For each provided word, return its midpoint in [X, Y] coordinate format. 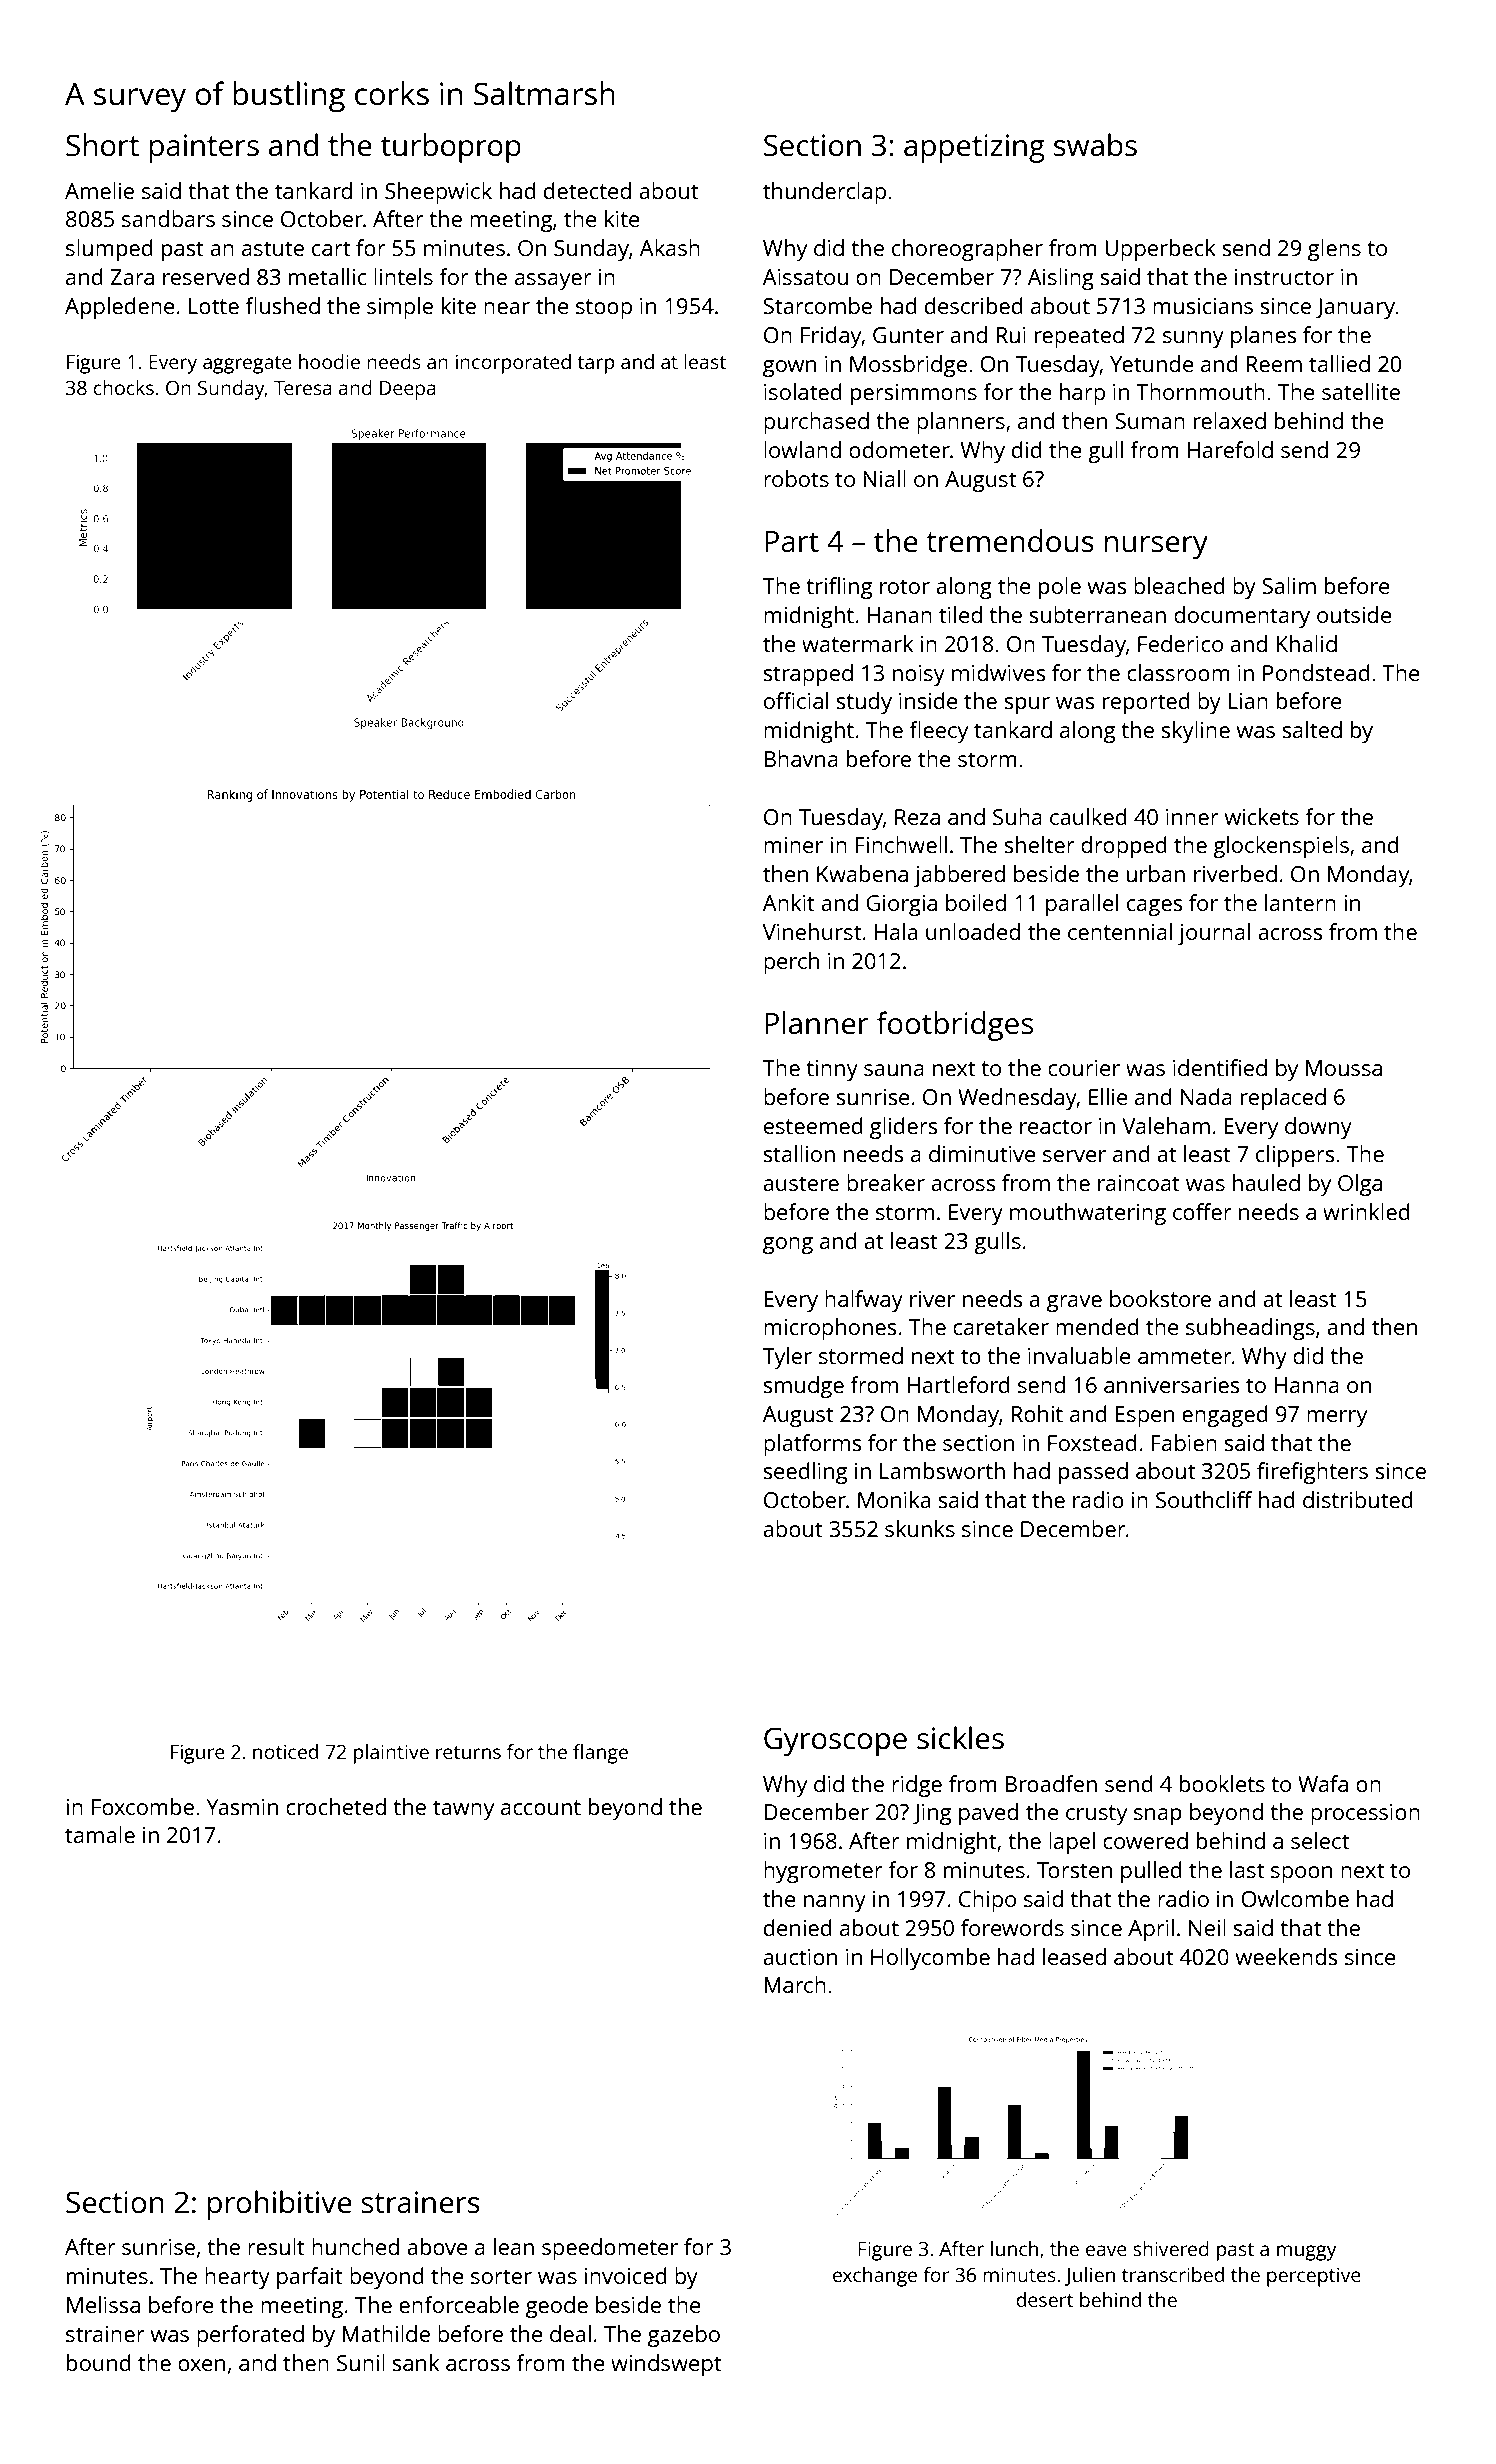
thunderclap [824, 193]
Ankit [789, 902]
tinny [832, 1070]
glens [1334, 250]
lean [514, 2246]
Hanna [1306, 1385]
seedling [805, 1473]
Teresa [303, 388]
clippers [1295, 1156]
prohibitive [279, 2205]
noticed [285, 1751]
